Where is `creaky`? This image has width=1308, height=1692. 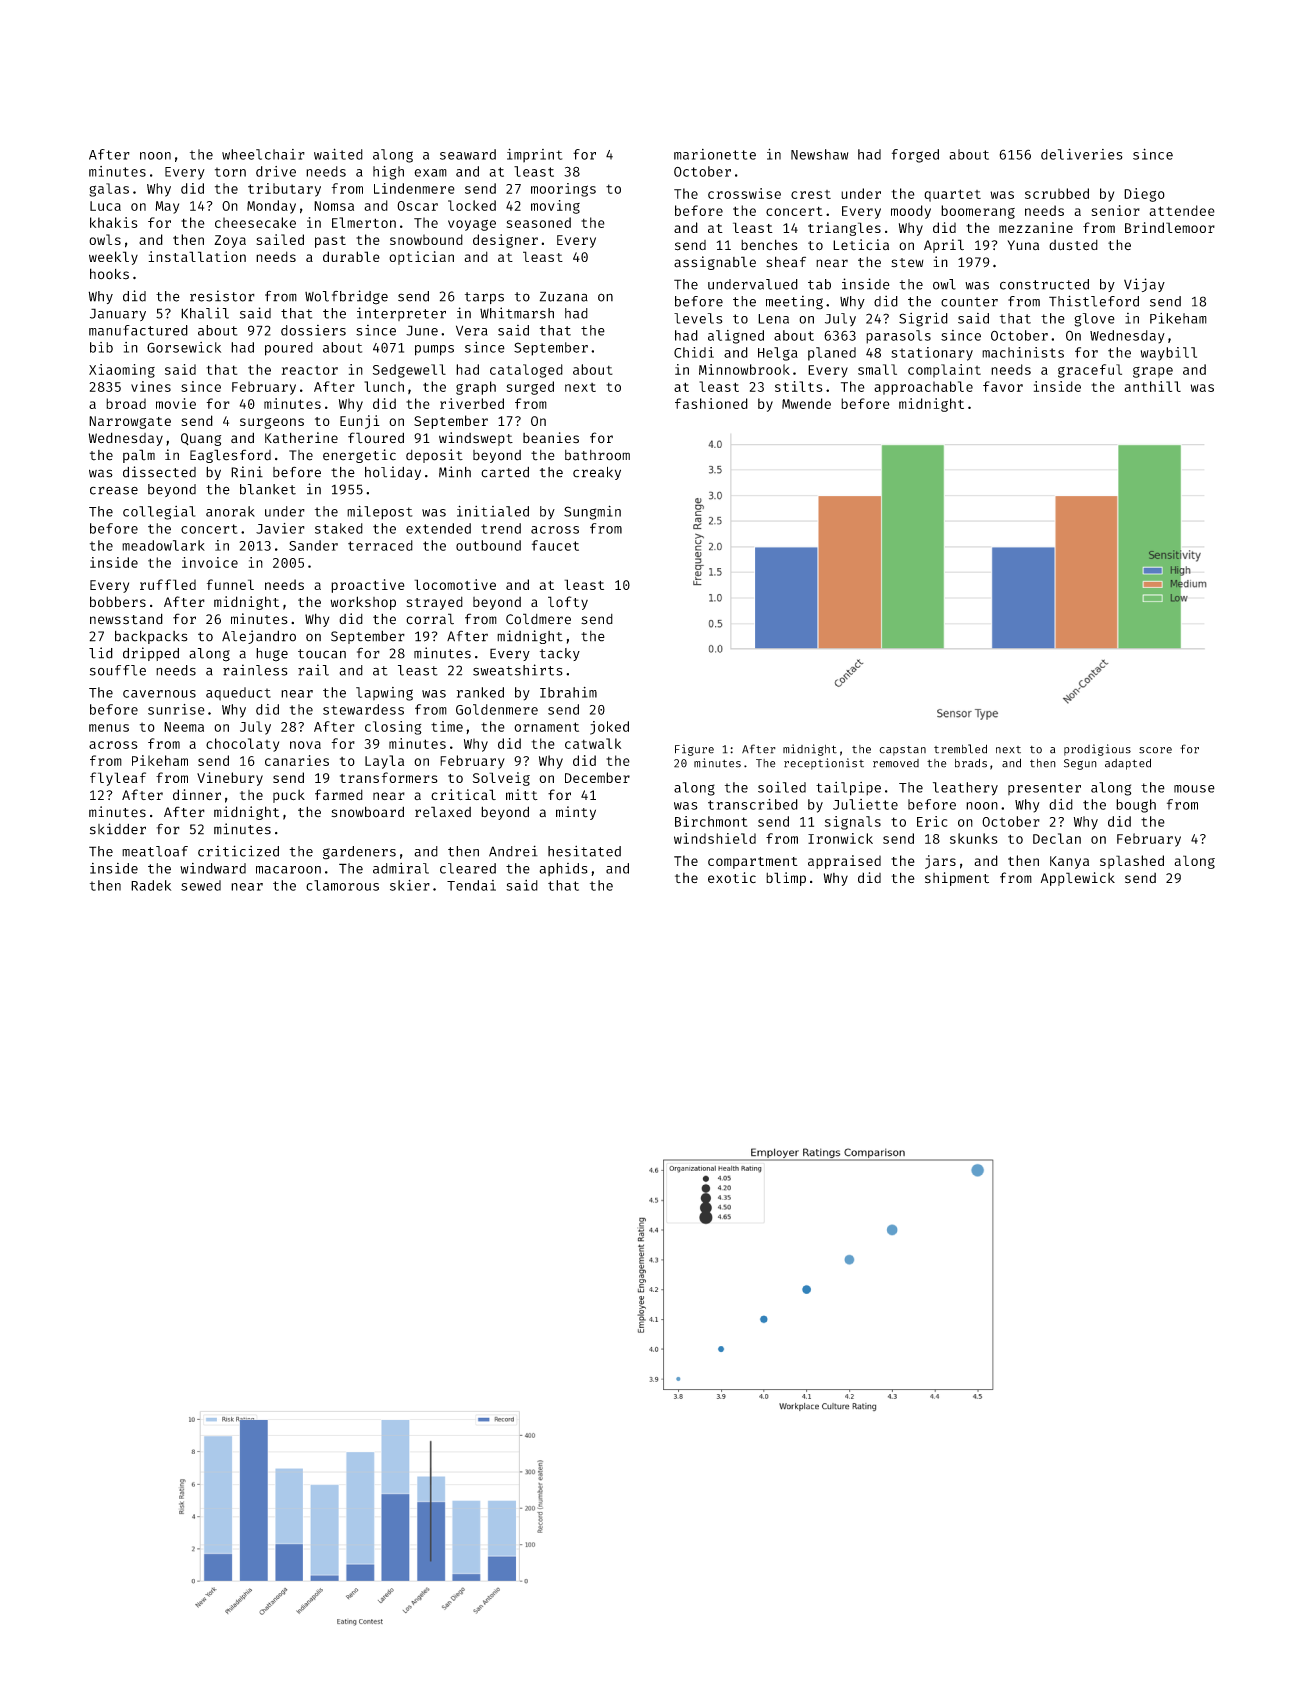
creaky is located at coordinates (597, 473).
